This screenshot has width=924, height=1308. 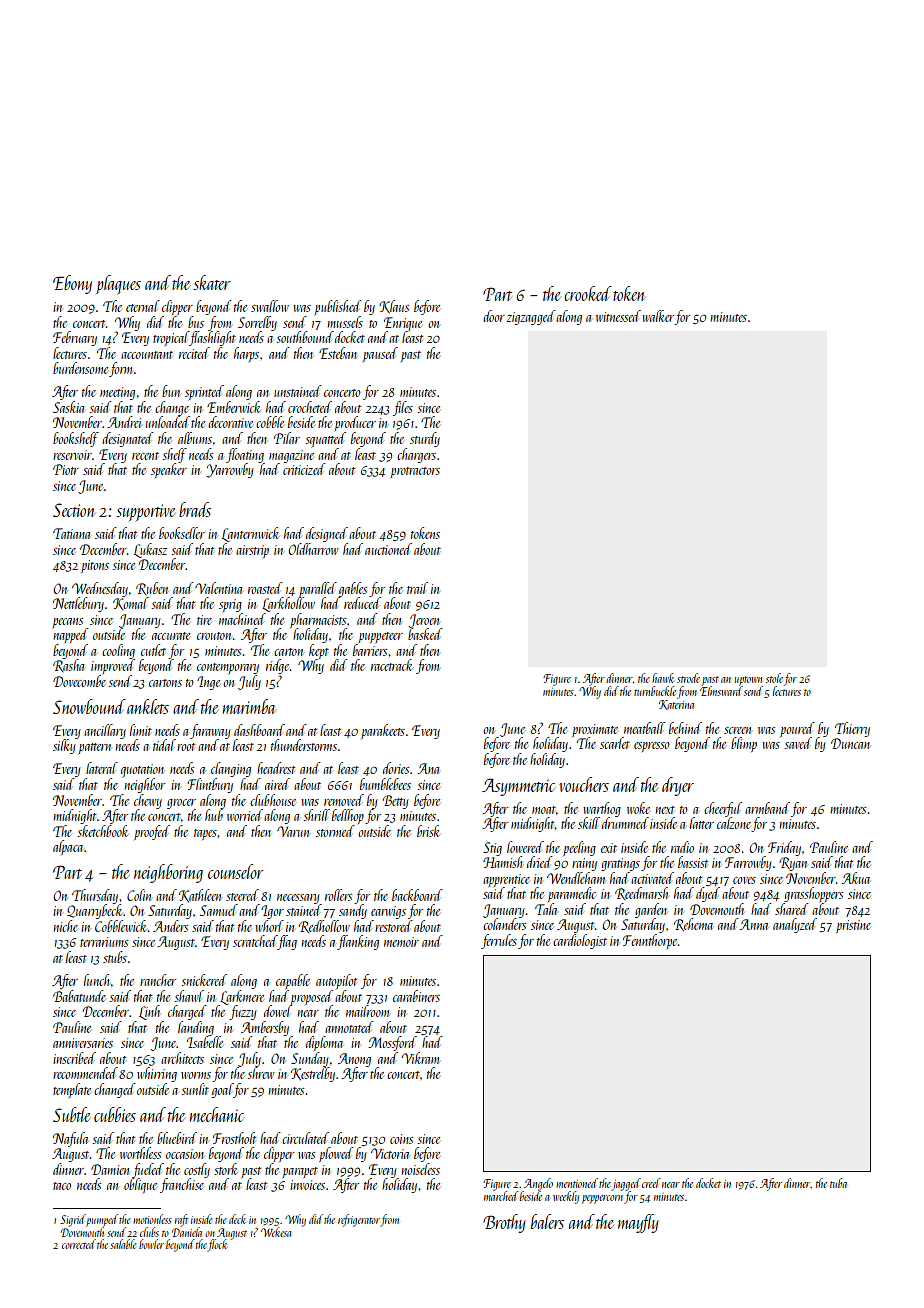 What do you see at coordinates (72, 284) in the screenshot?
I see `Ebony` at bounding box center [72, 284].
